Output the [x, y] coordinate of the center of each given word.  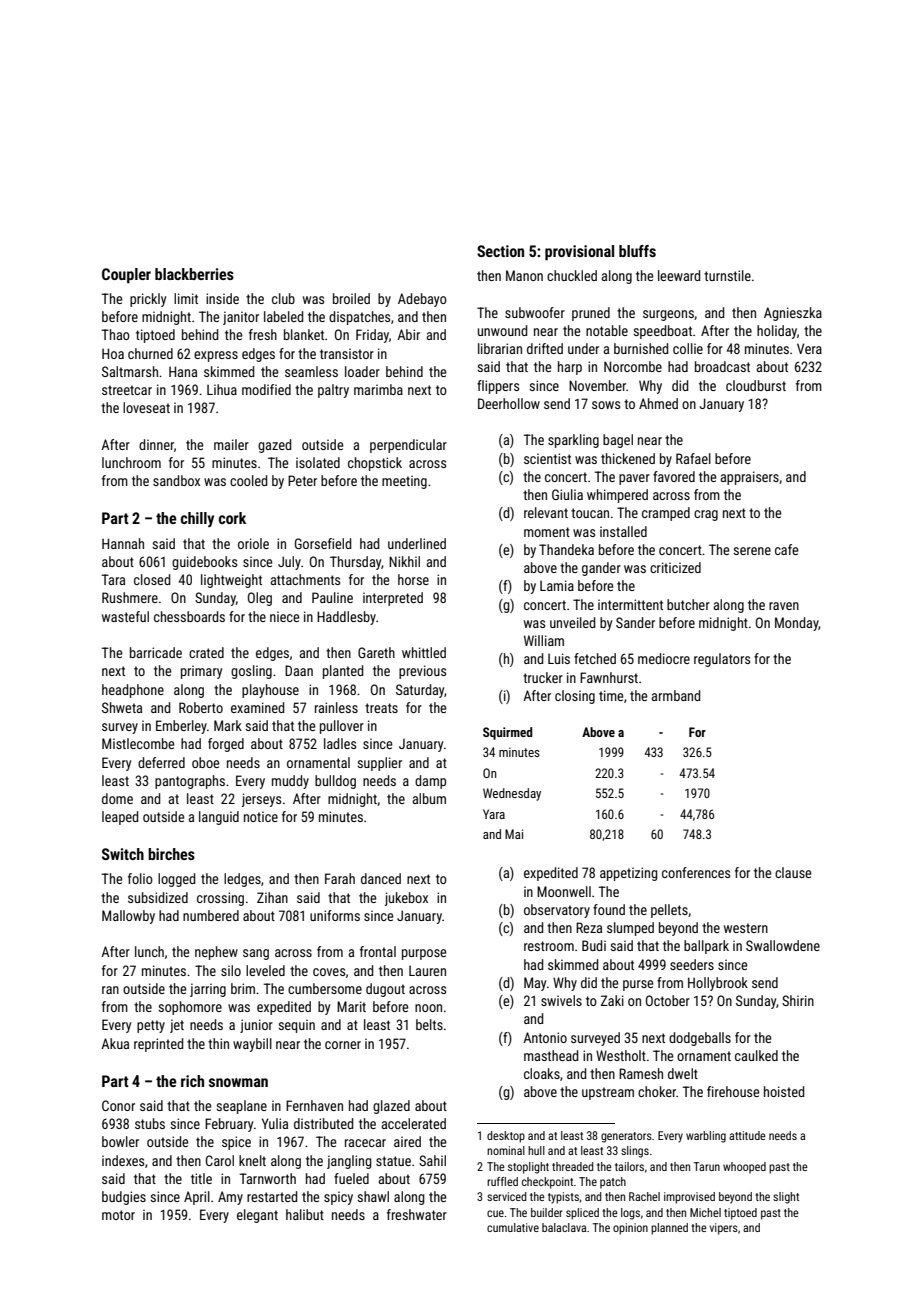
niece [284, 616]
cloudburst [756, 385]
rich [192, 1081]
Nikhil [404, 561]
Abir [408, 334]
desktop [506, 1137]
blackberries [194, 274]
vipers [724, 1229]
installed [623, 531]
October [668, 1000]
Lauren [427, 970]
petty [151, 1026]
